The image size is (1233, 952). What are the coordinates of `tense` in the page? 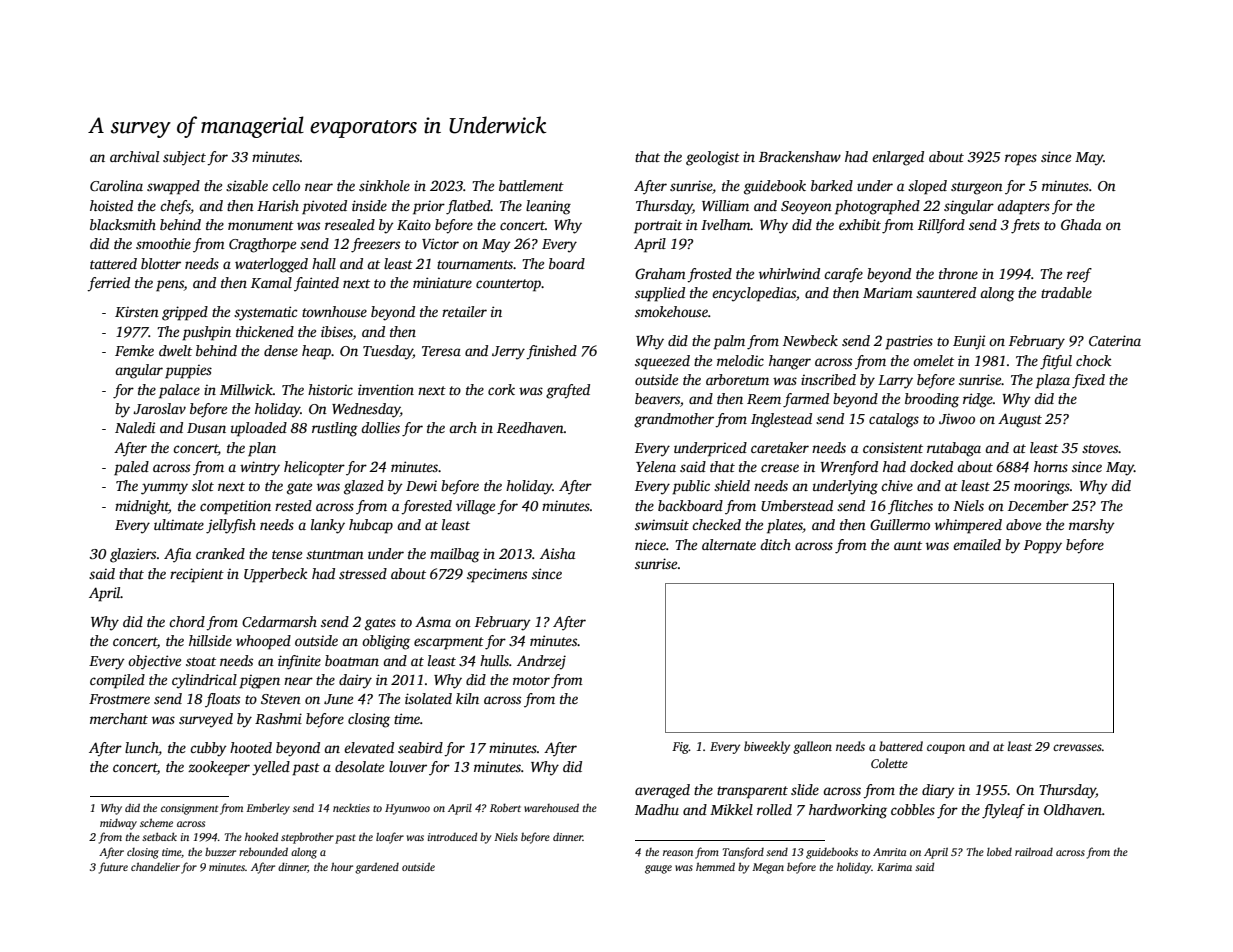 It's located at (287, 554).
